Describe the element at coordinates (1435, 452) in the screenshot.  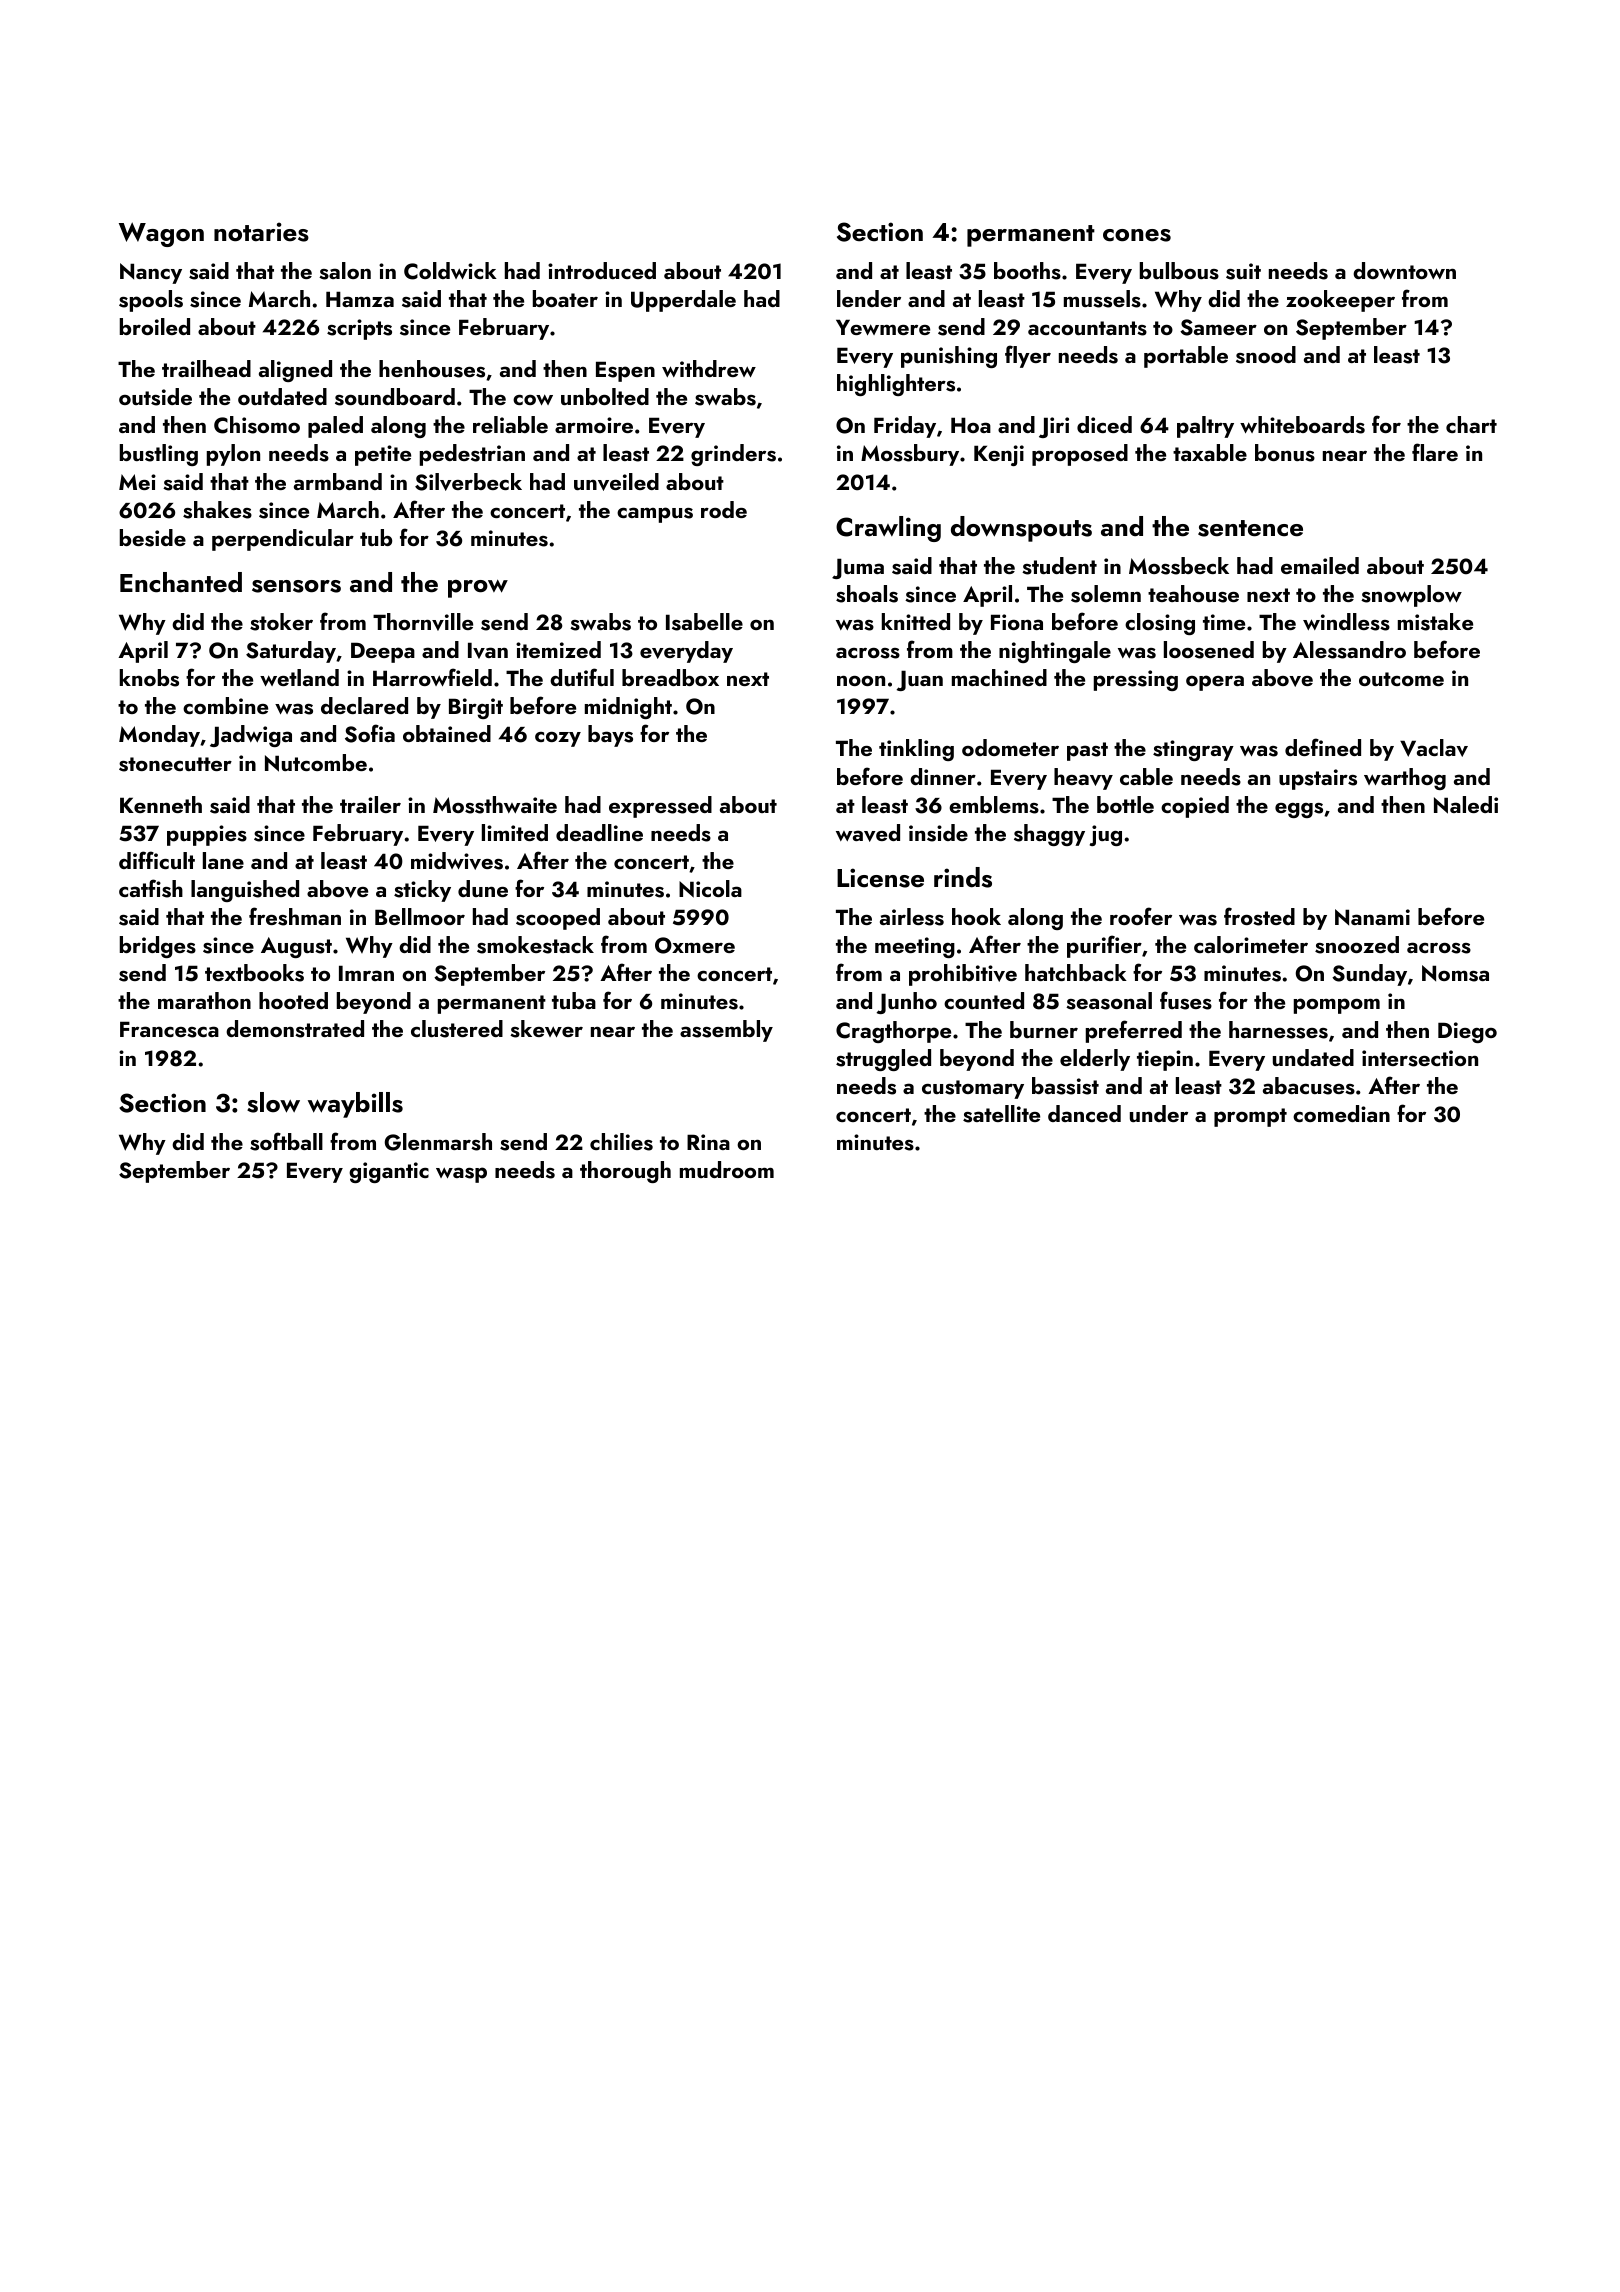
I see `flare` at that location.
